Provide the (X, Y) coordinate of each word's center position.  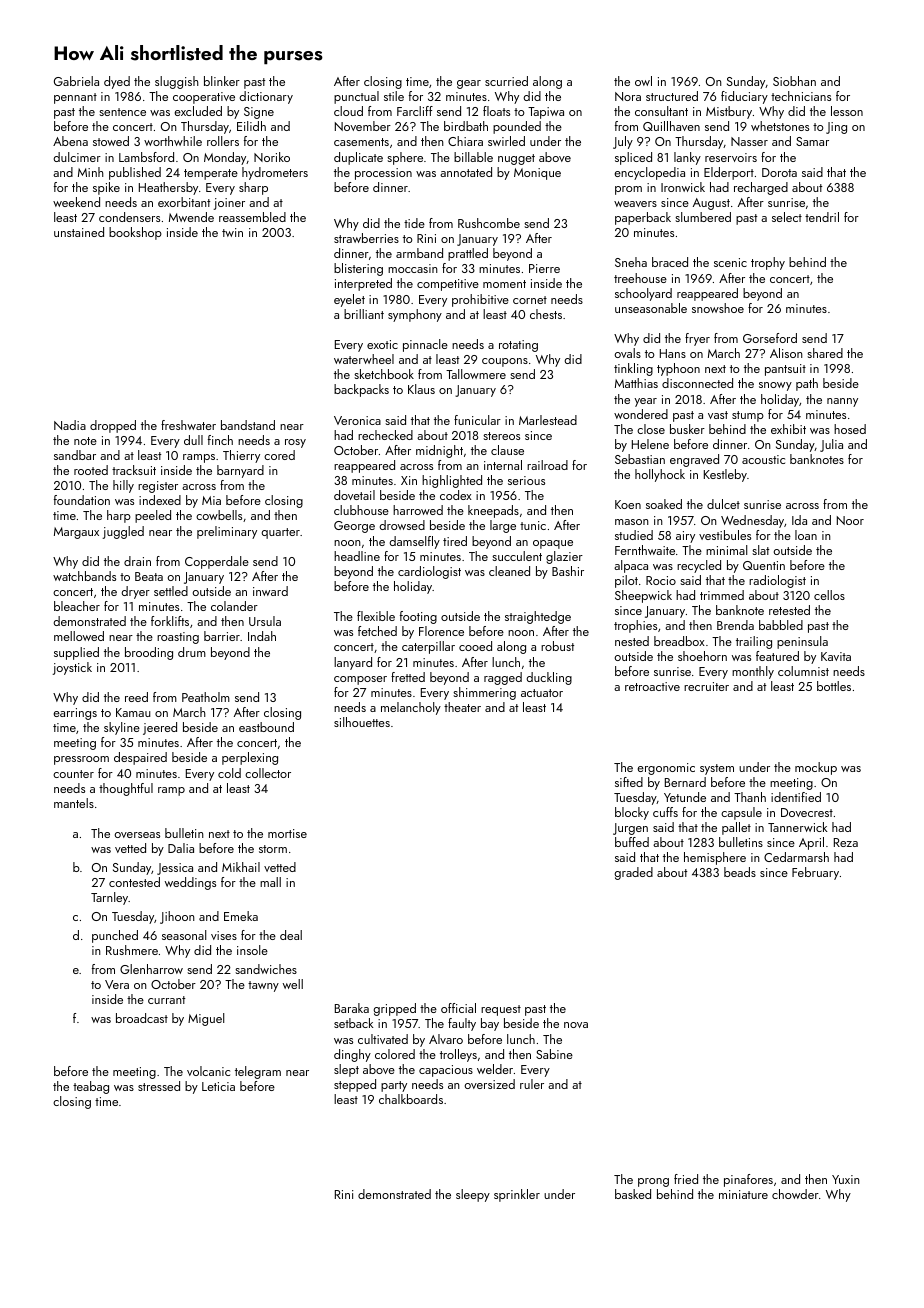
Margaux (76, 533)
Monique (537, 174)
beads (740, 872)
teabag (91, 1087)
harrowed (418, 510)
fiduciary (744, 97)
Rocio (661, 580)
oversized (490, 1084)
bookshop (135, 233)
